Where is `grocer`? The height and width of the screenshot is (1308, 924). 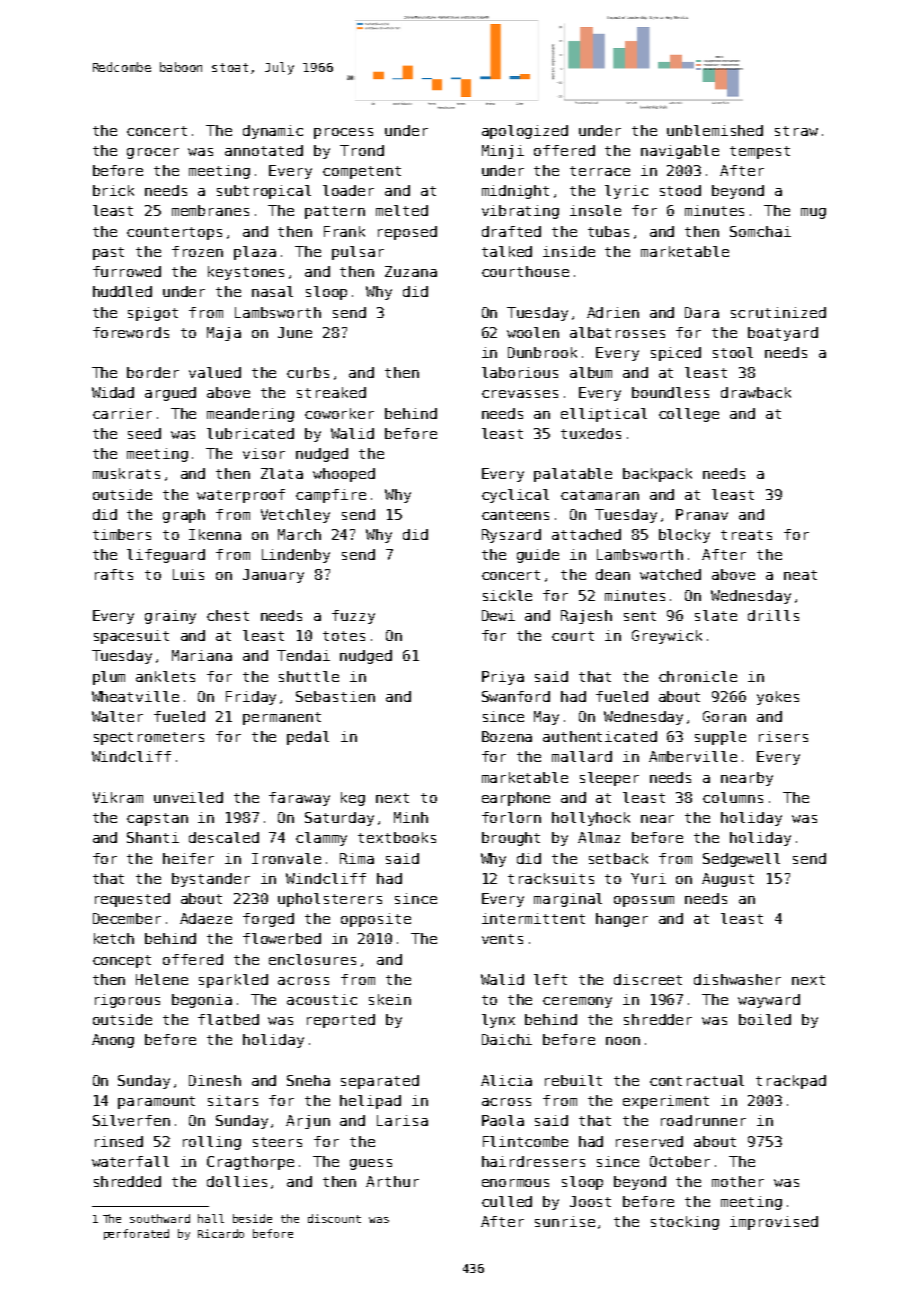
grocer is located at coordinates (153, 153).
